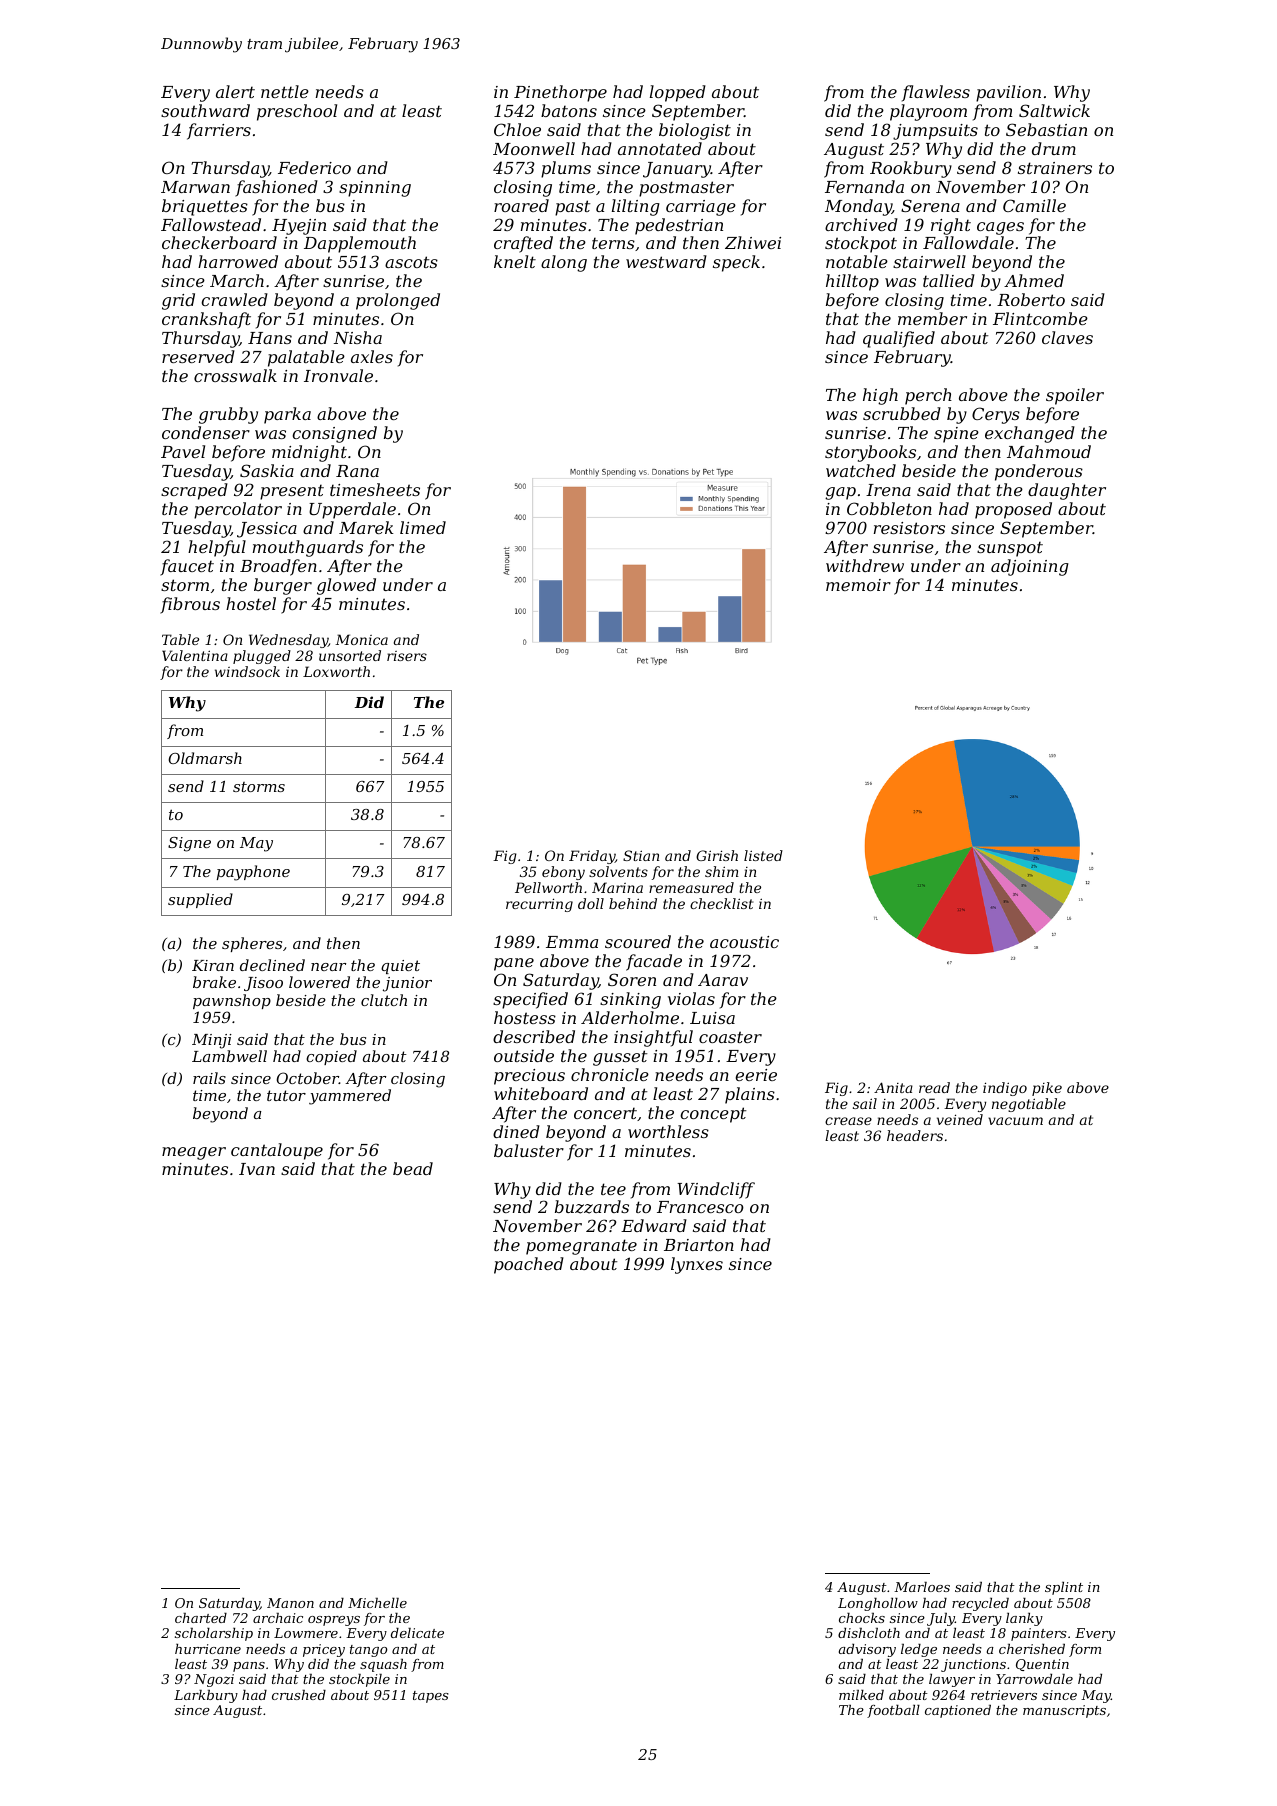 The image size is (1277, 1806). I want to click on memoir, so click(858, 585).
